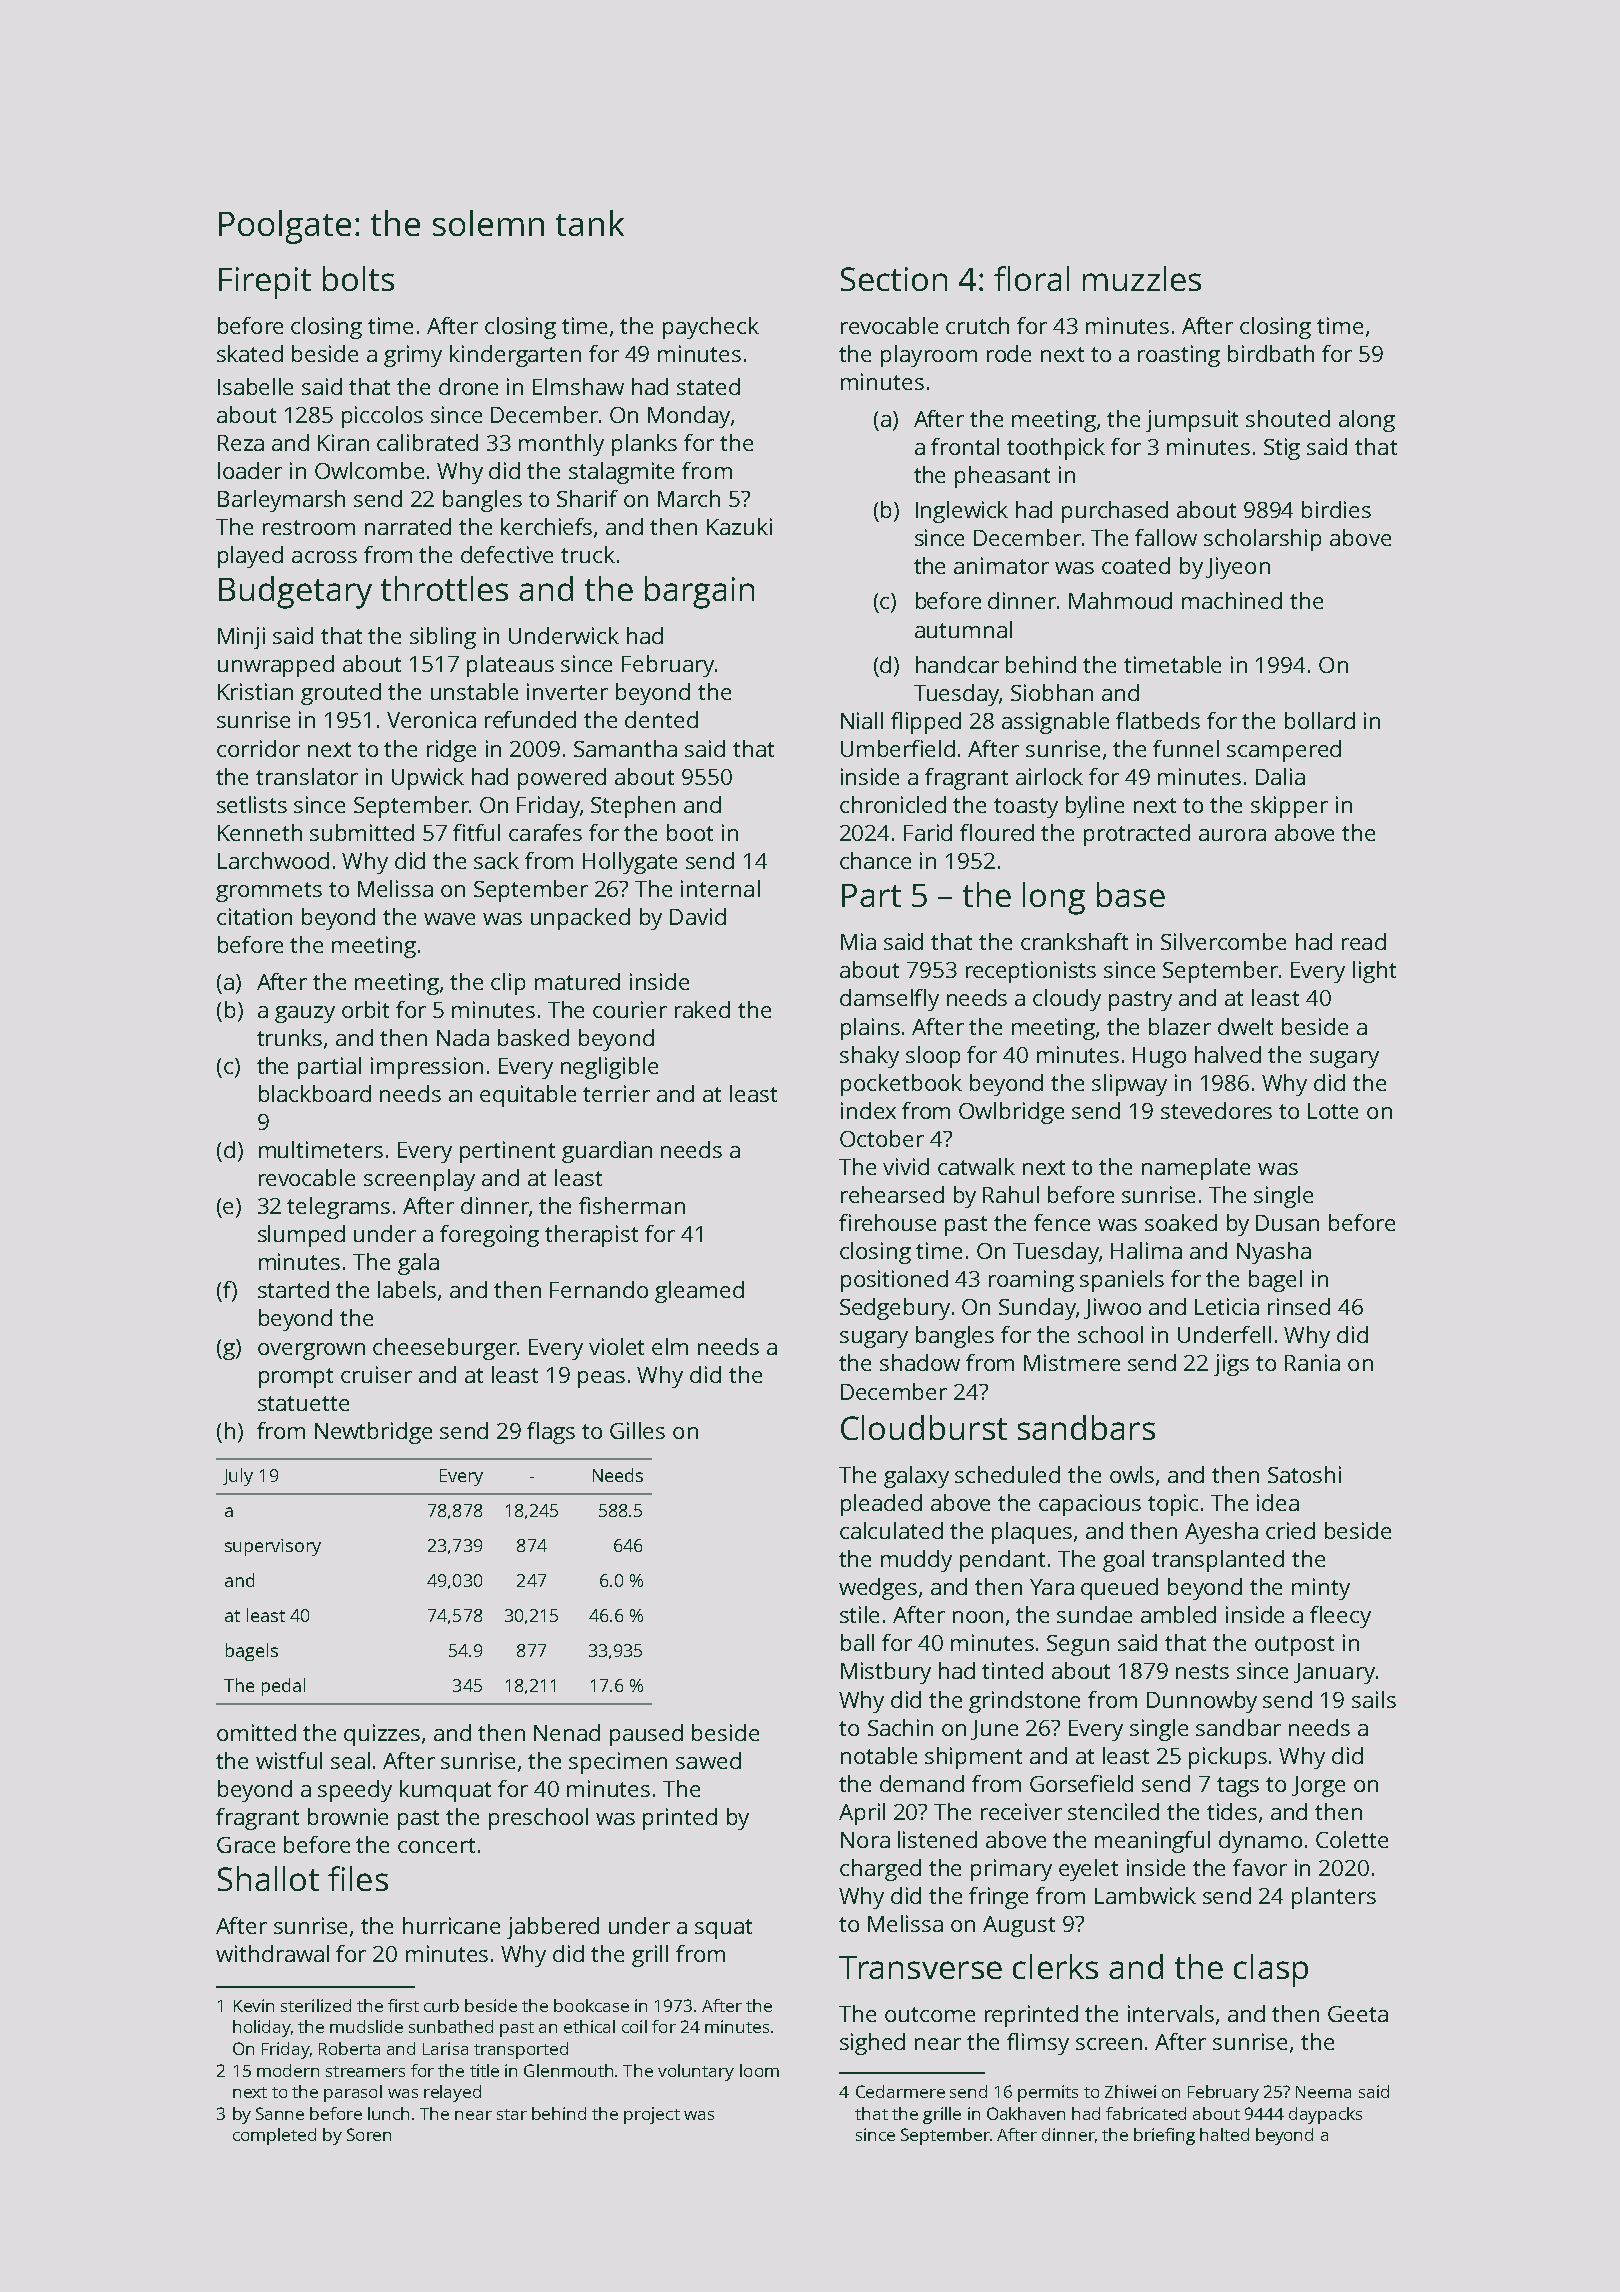 The width and height of the page is (1620, 2292). Describe the element at coordinates (452, 2093) in the page. I see `relayed` at that location.
